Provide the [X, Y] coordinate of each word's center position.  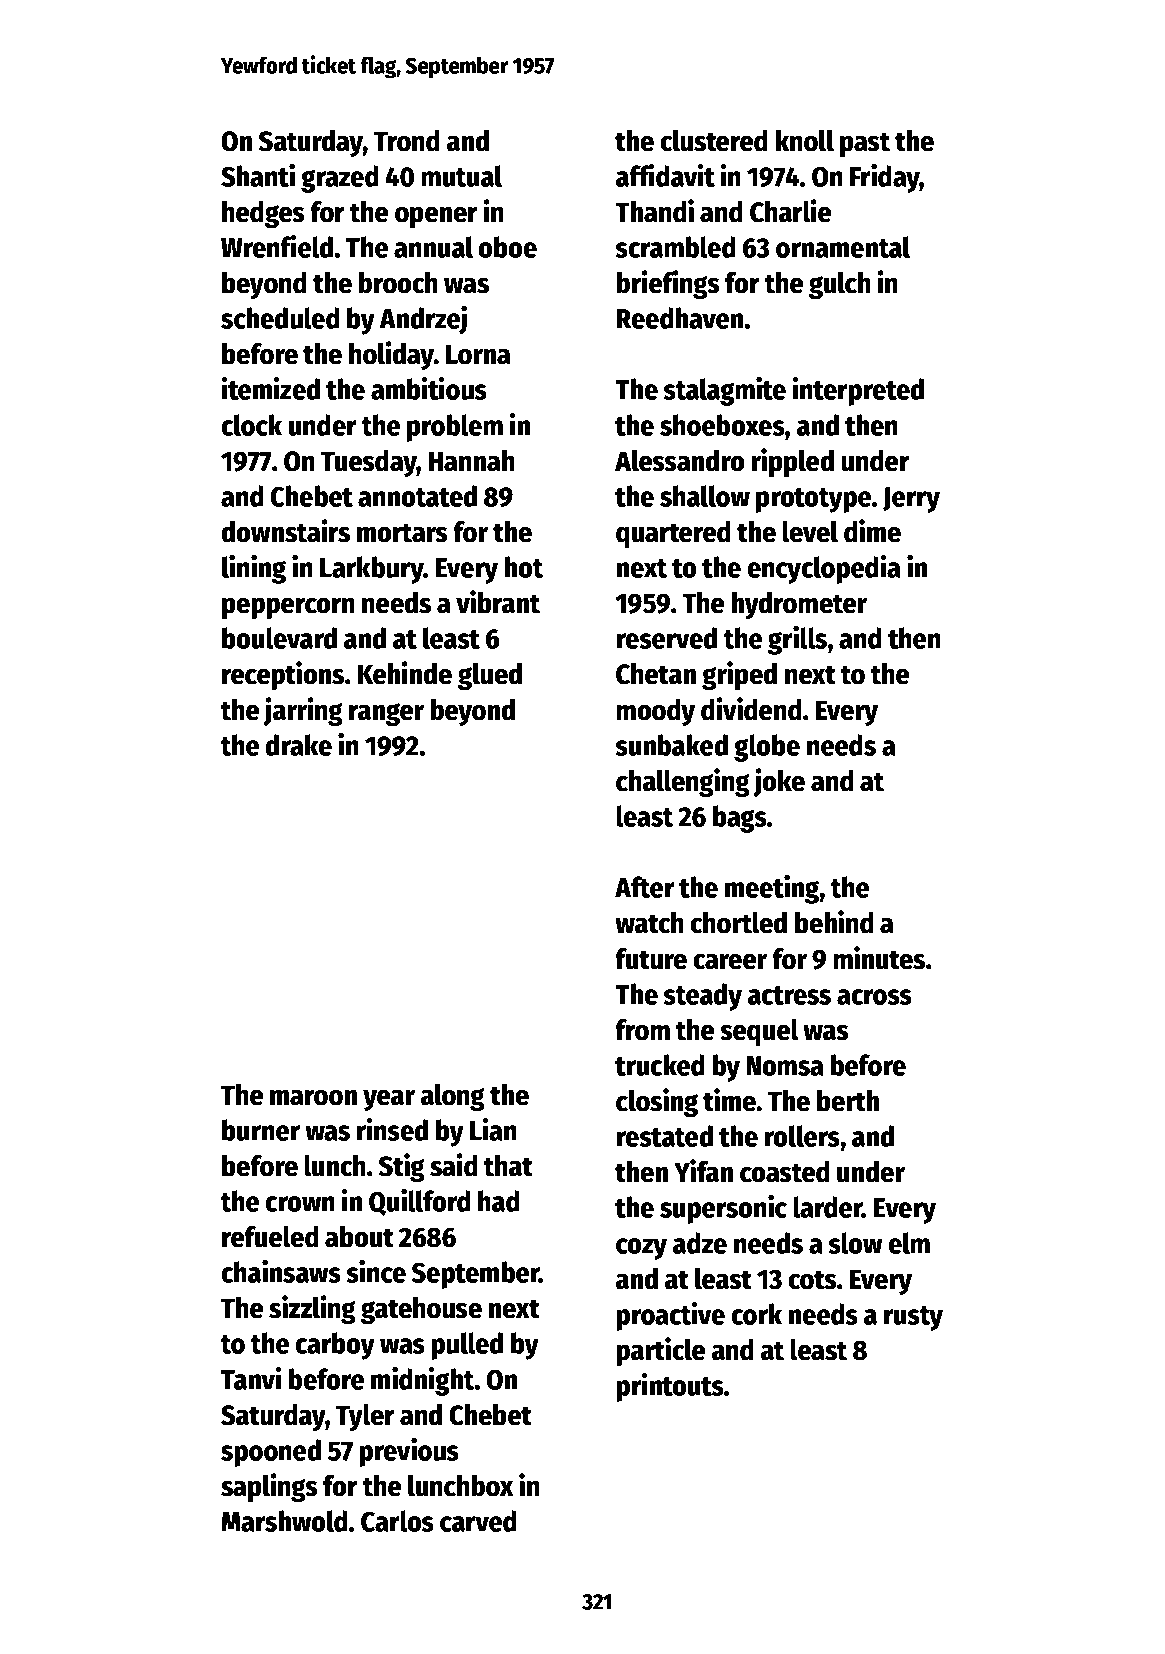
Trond [407, 141]
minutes [879, 958]
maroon [313, 1097]
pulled [467, 1346]
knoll [804, 141]
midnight [423, 1381]
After [645, 887]
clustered [714, 141]
